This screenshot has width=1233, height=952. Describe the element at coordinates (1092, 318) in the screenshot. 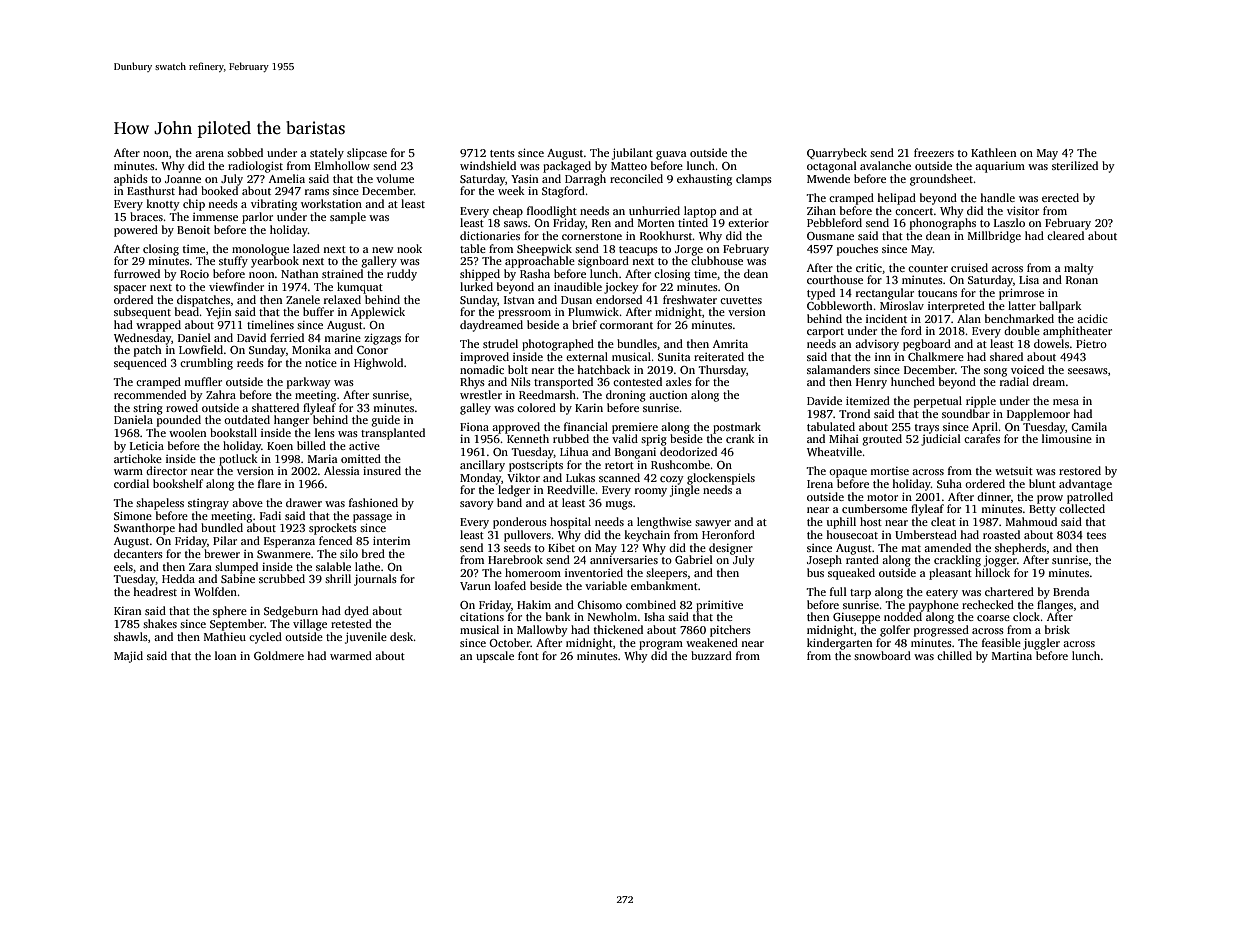

I see `acidic` at that location.
